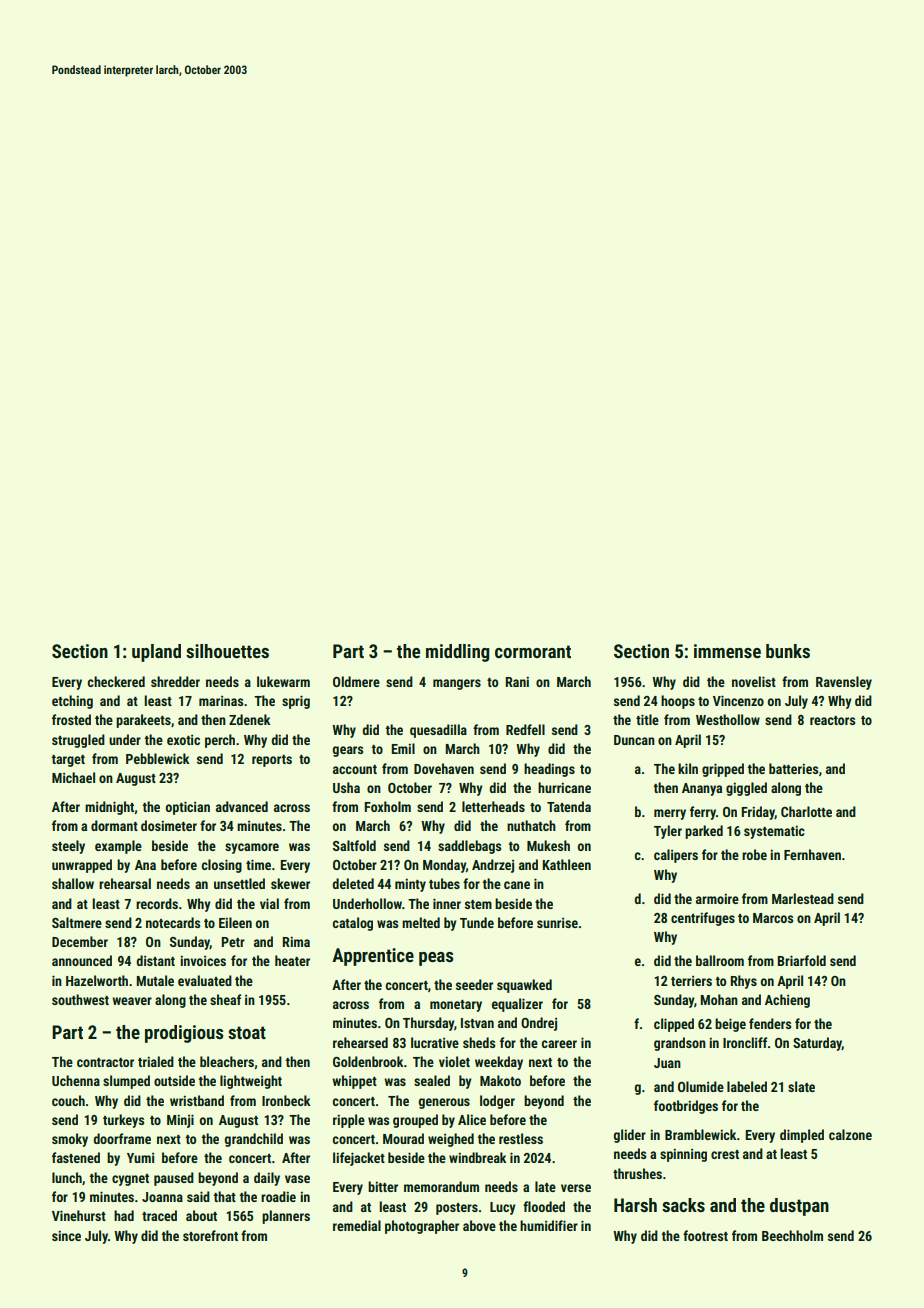  What do you see at coordinates (428, 1024) in the screenshot?
I see `Thursday` at bounding box center [428, 1024].
